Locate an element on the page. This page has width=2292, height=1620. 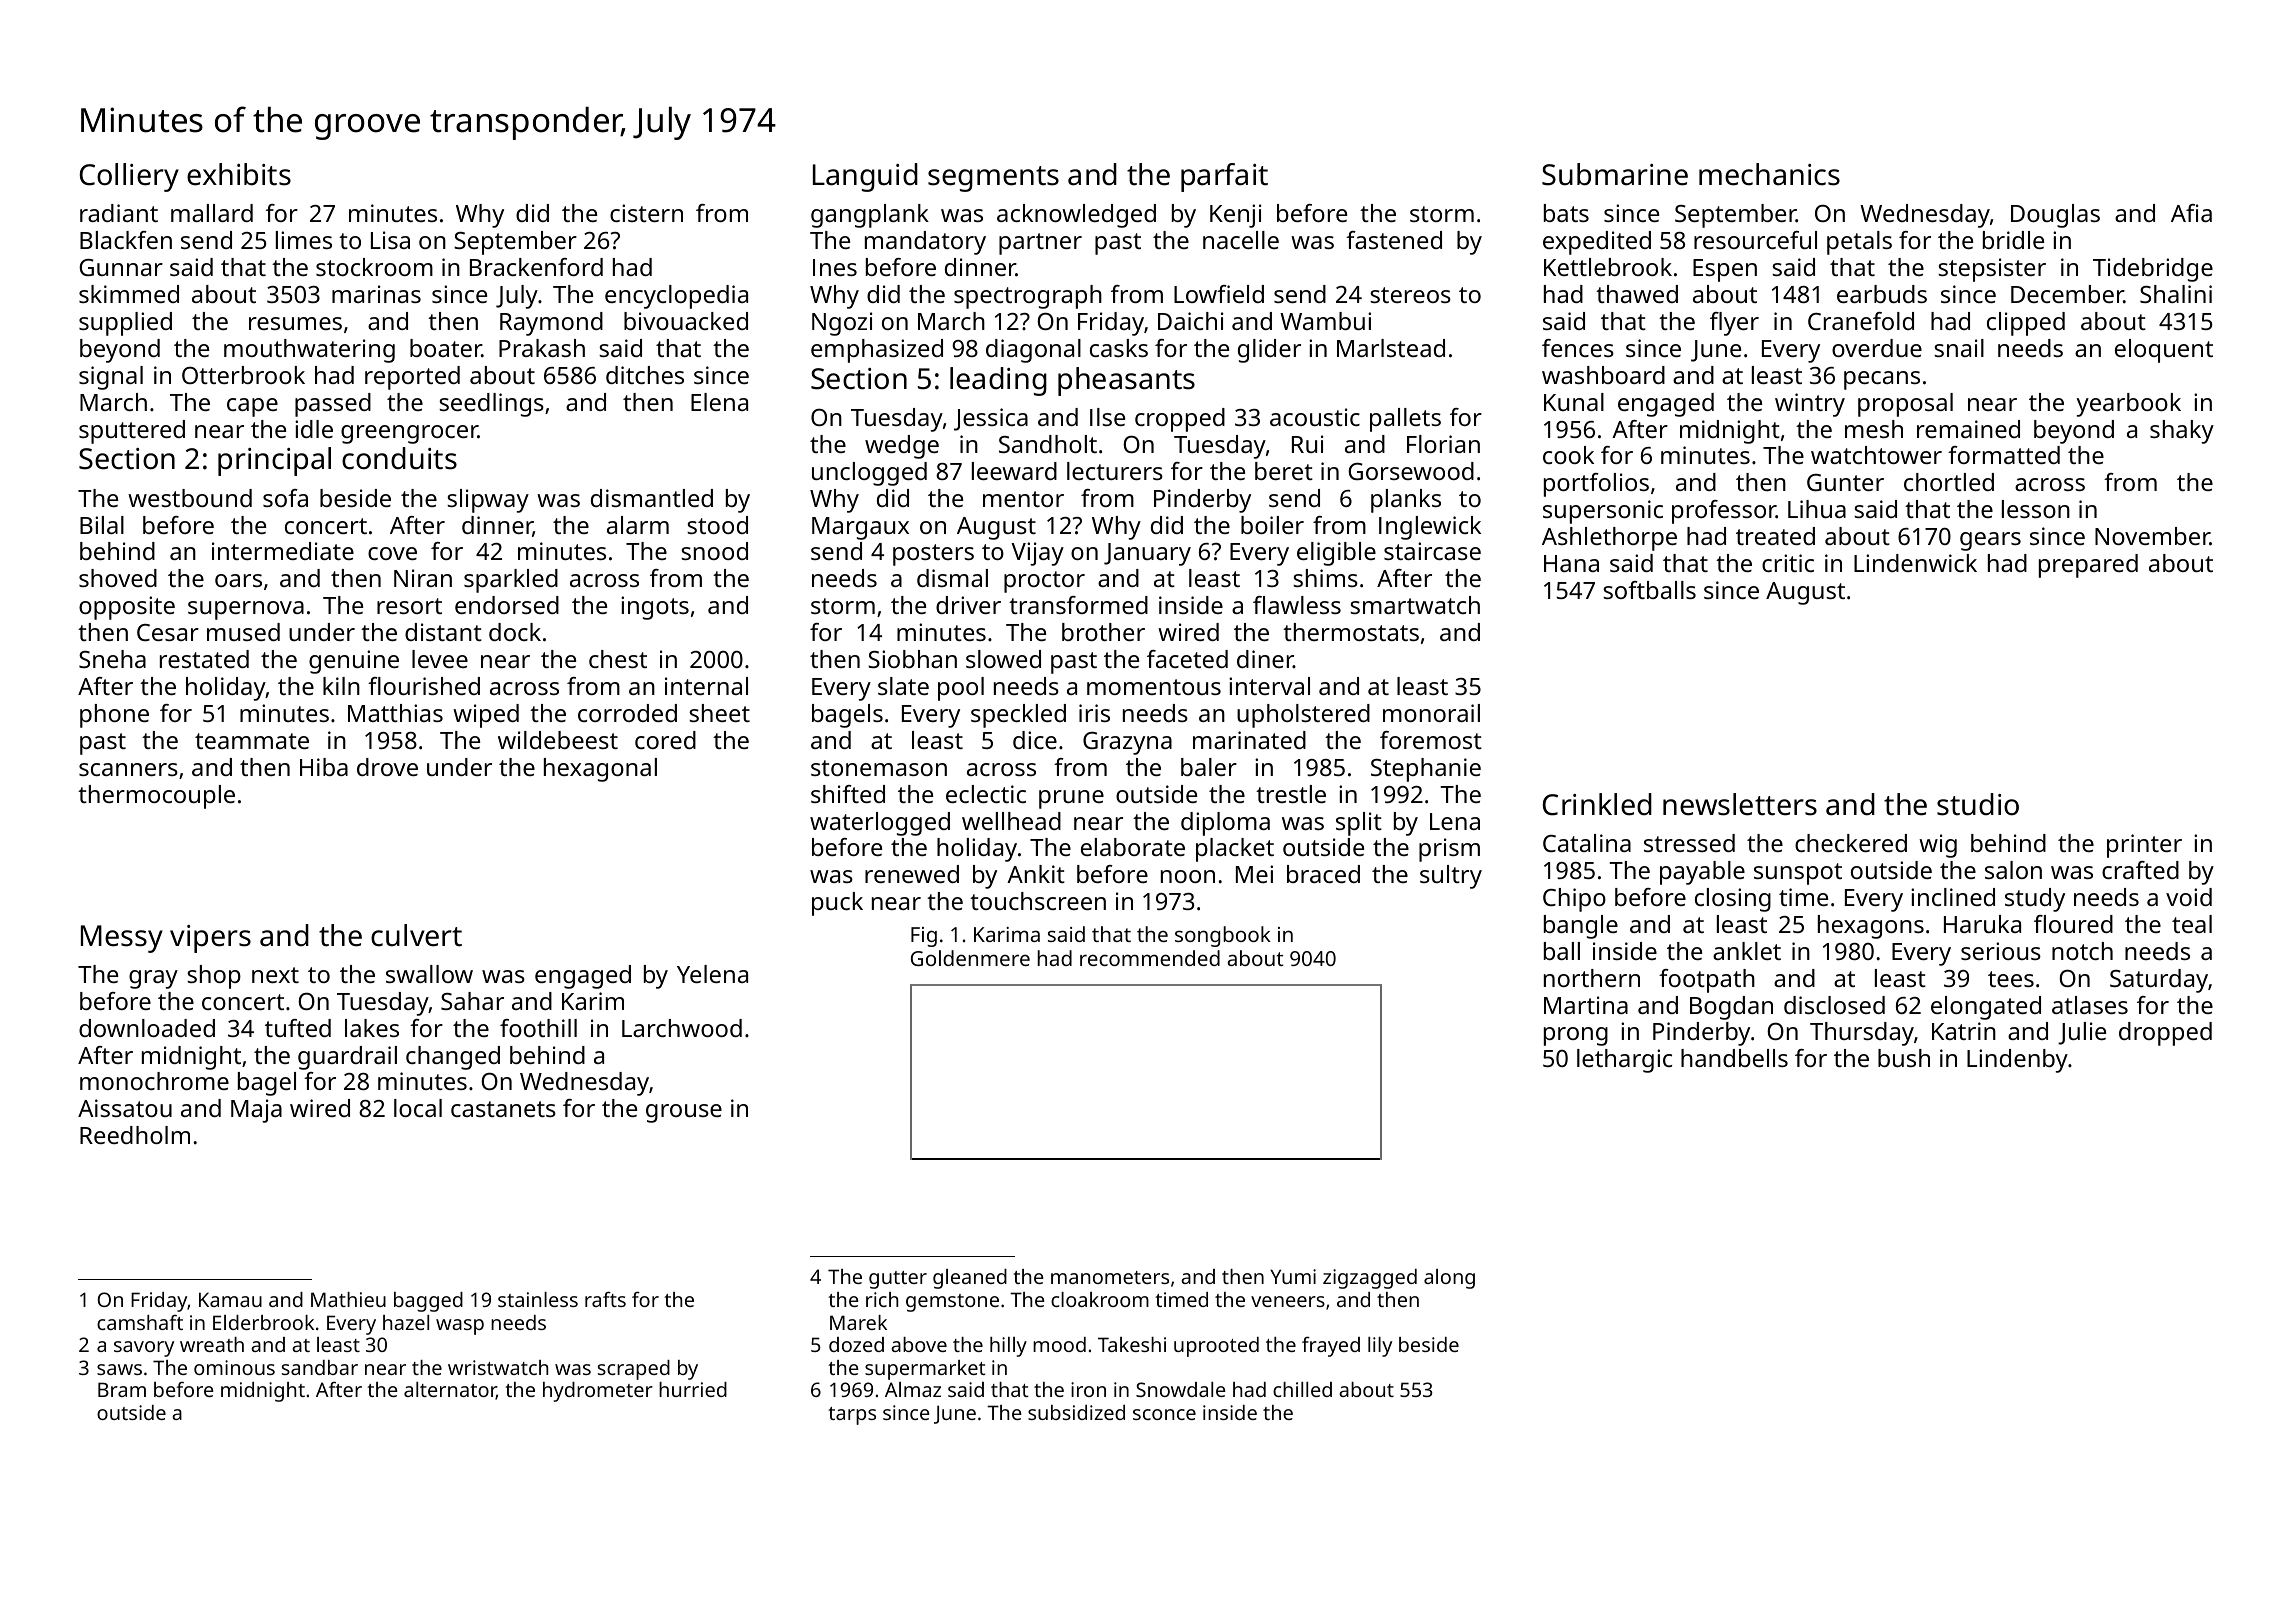
newsletters is located at coordinates (1740, 804).
